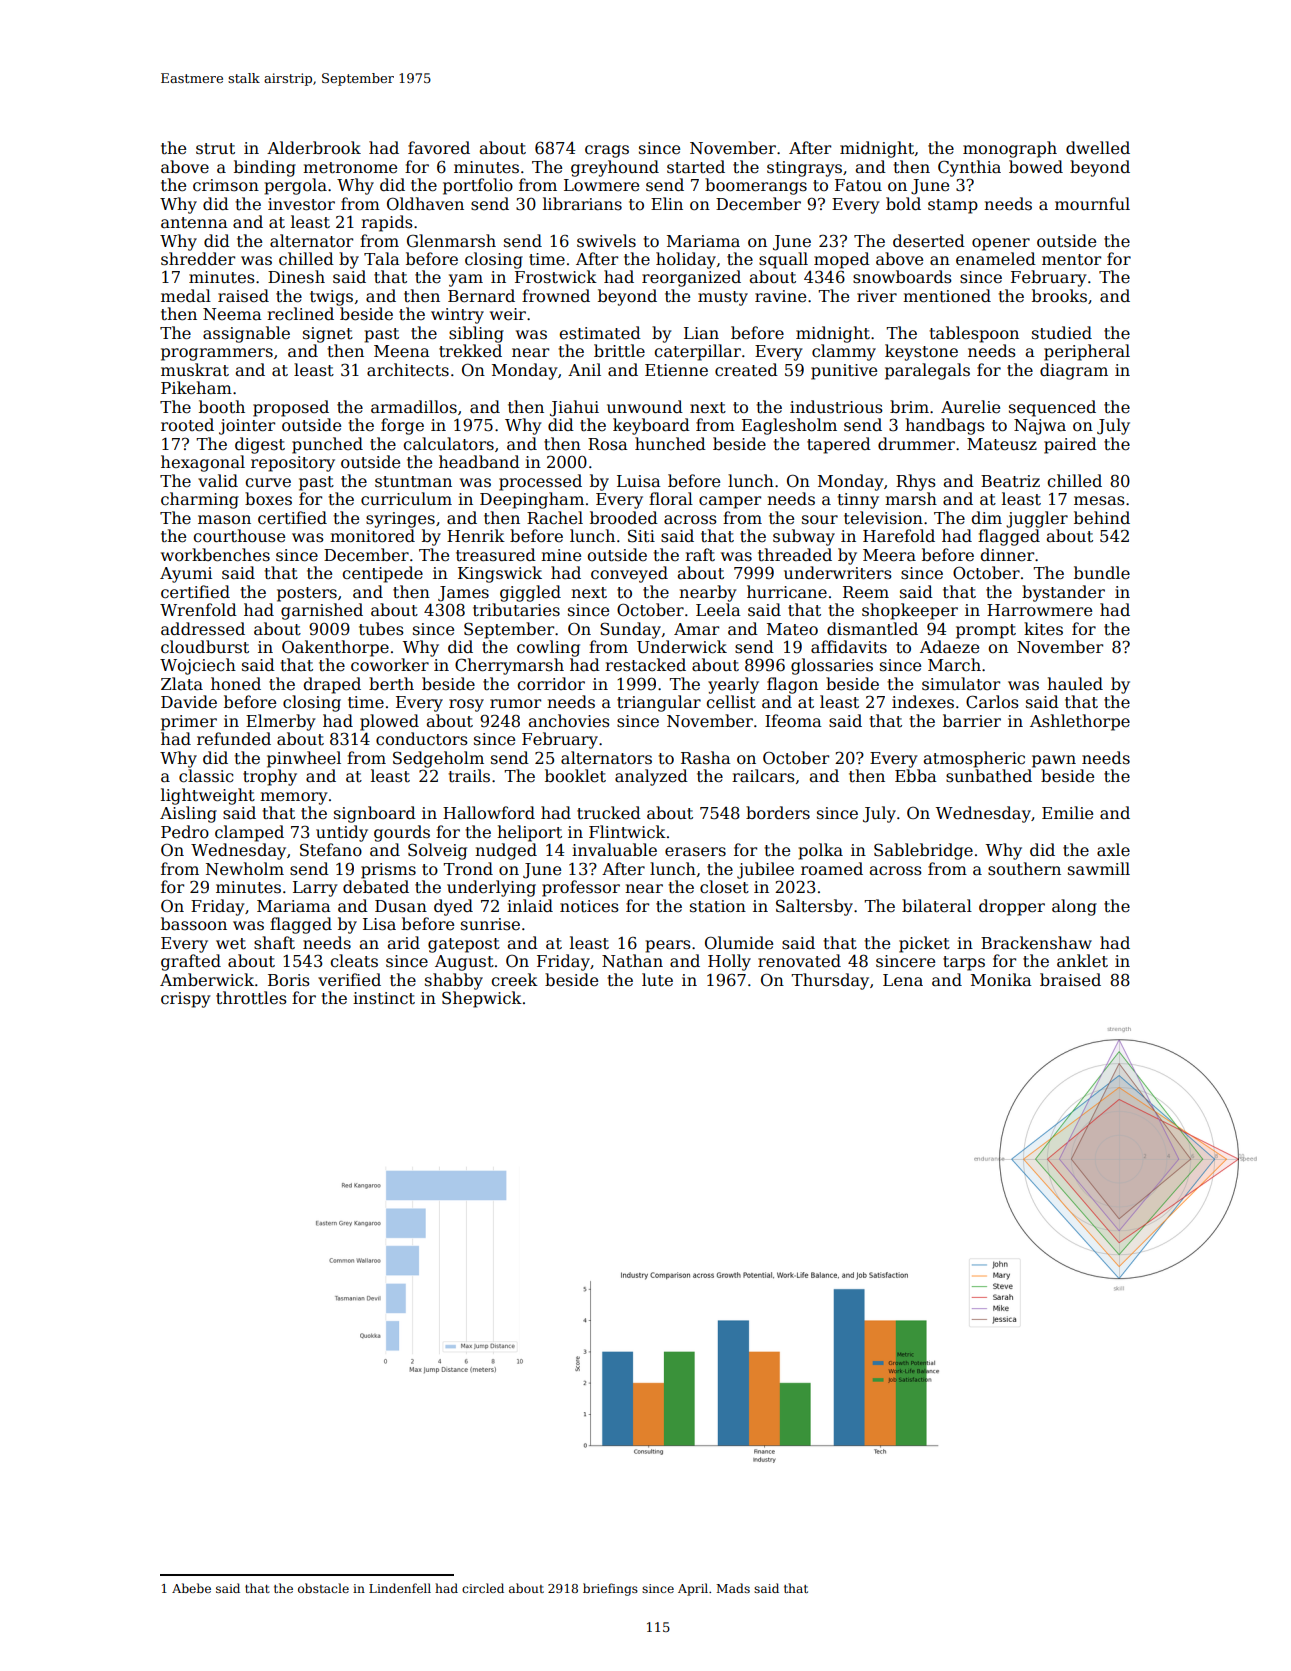 The height and width of the screenshot is (1671, 1291). What do you see at coordinates (969, 168) in the screenshot?
I see `Cynthia` at bounding box center [969, 168].
